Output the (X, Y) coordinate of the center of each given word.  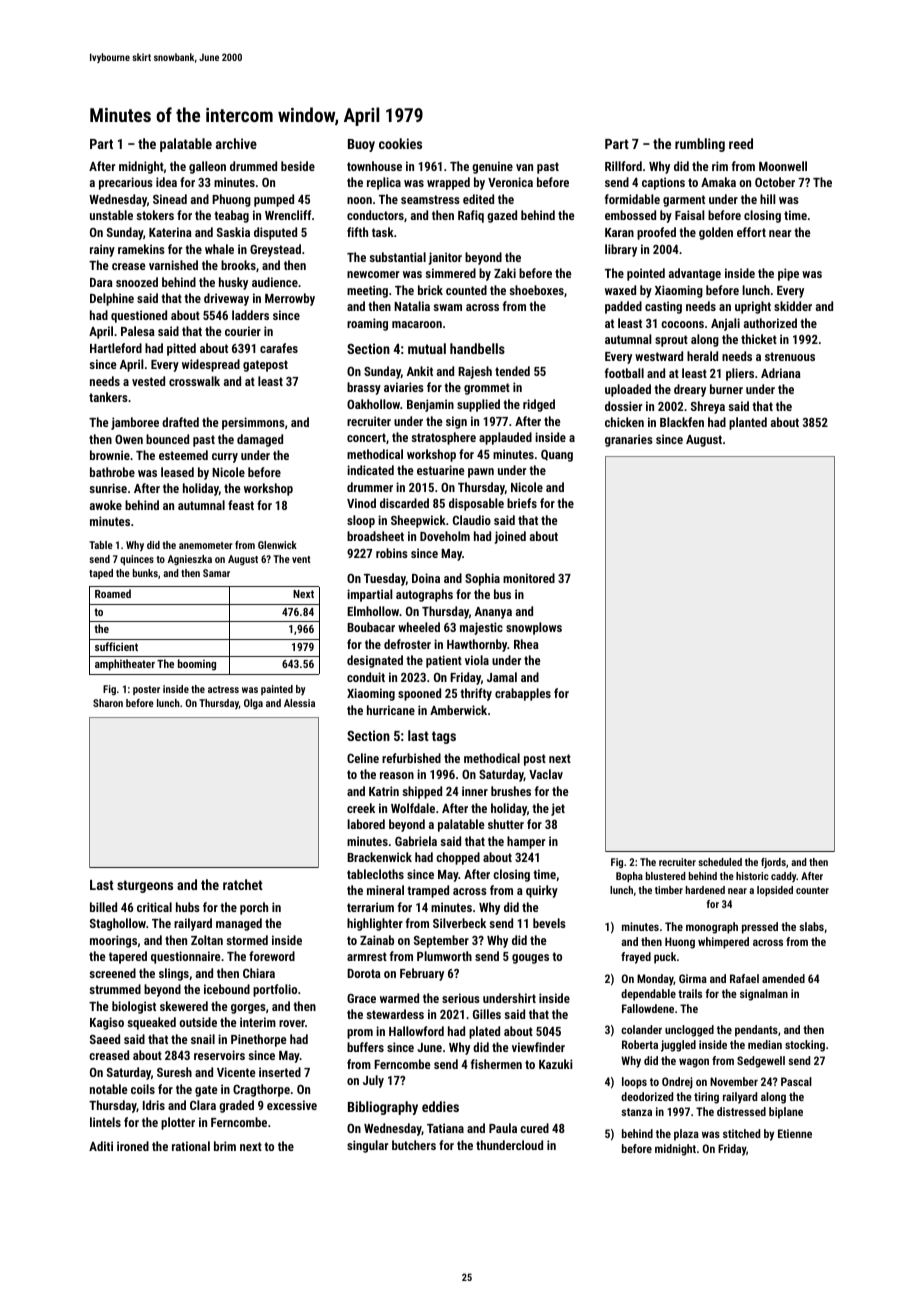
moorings (113, 941)
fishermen (496, 1064)
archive (236, 143)
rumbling (700, 145)
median (765, 1044)
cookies (400, 143)
